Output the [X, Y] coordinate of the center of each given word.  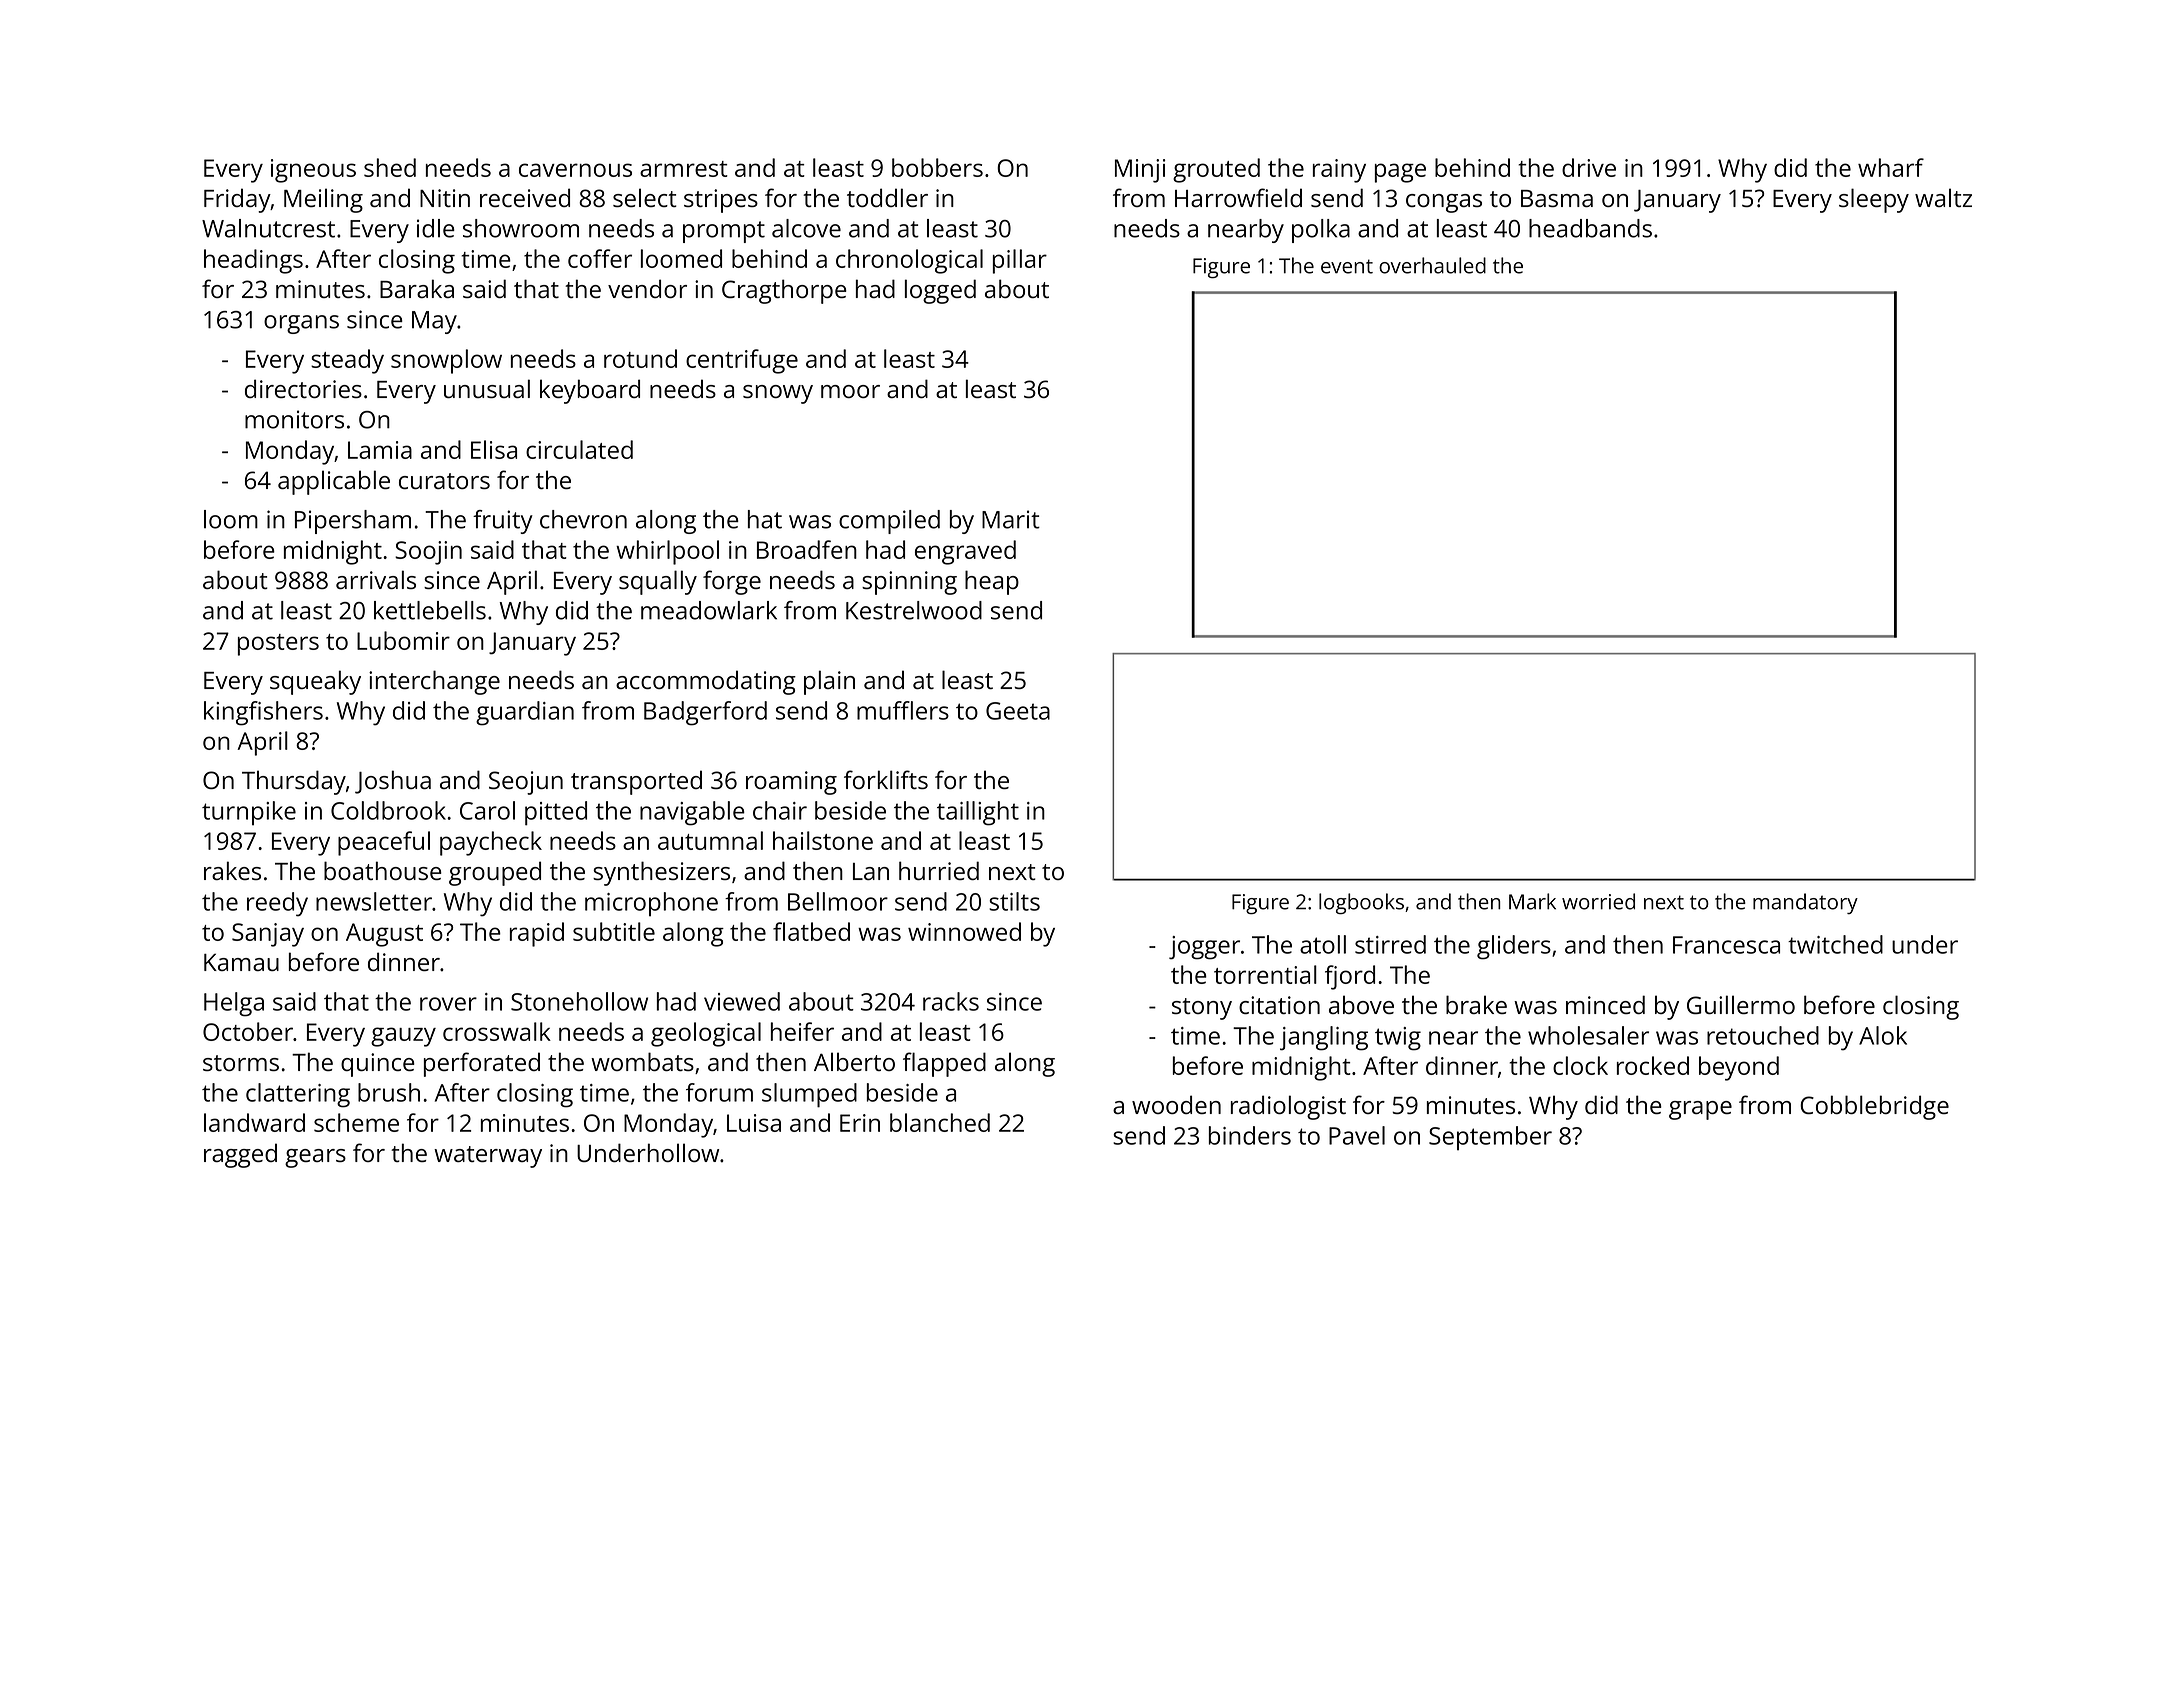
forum [719, 1092]
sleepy [1874, 200]
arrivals [376, 579]
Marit [1011, 519]
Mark [1532, 901]
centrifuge [742, 361]
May [434, 322]
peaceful [384, 843]
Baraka [417, 288]
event [1347, 266]
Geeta [1018, 711]
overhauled [1432, 265]
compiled [889, 522]
